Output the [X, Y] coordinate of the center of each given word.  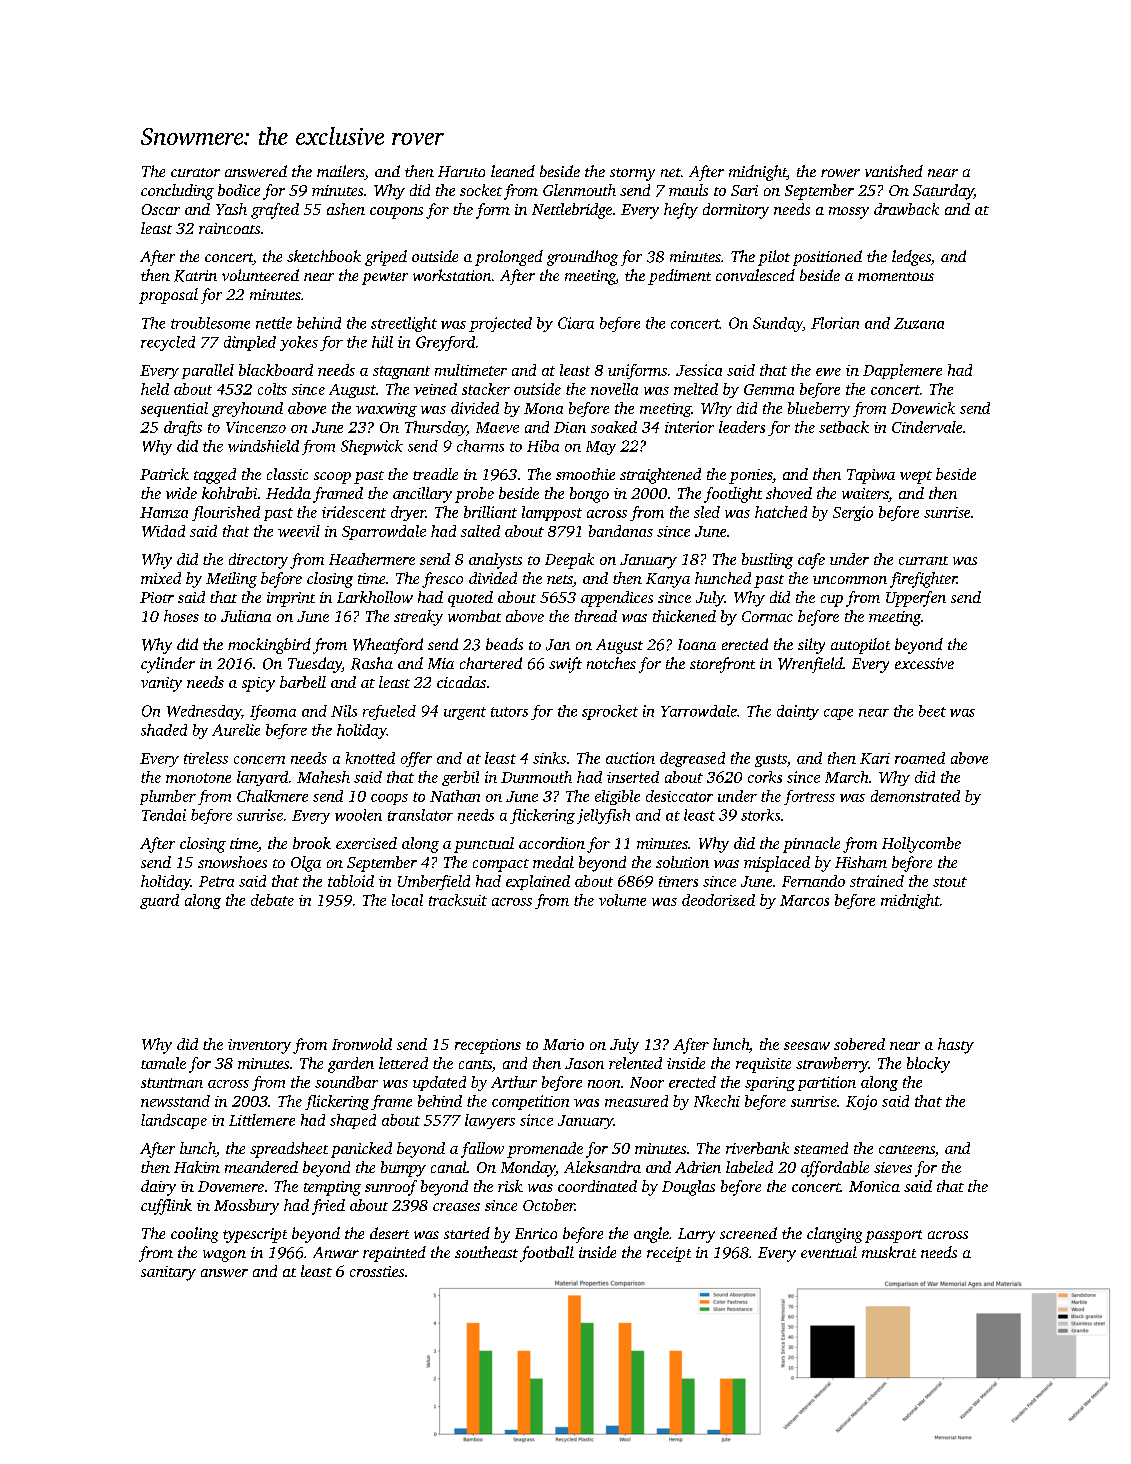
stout [950, 882]
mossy [849, 213]
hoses [181, 616]
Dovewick [923, 408]
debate [272, 900]
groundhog [582, 258]
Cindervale [927, 427]
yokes [299, 343]
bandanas [621, 531]
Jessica [699, 370]
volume [622, 900]
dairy [158, 1188]
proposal [168, 296]
